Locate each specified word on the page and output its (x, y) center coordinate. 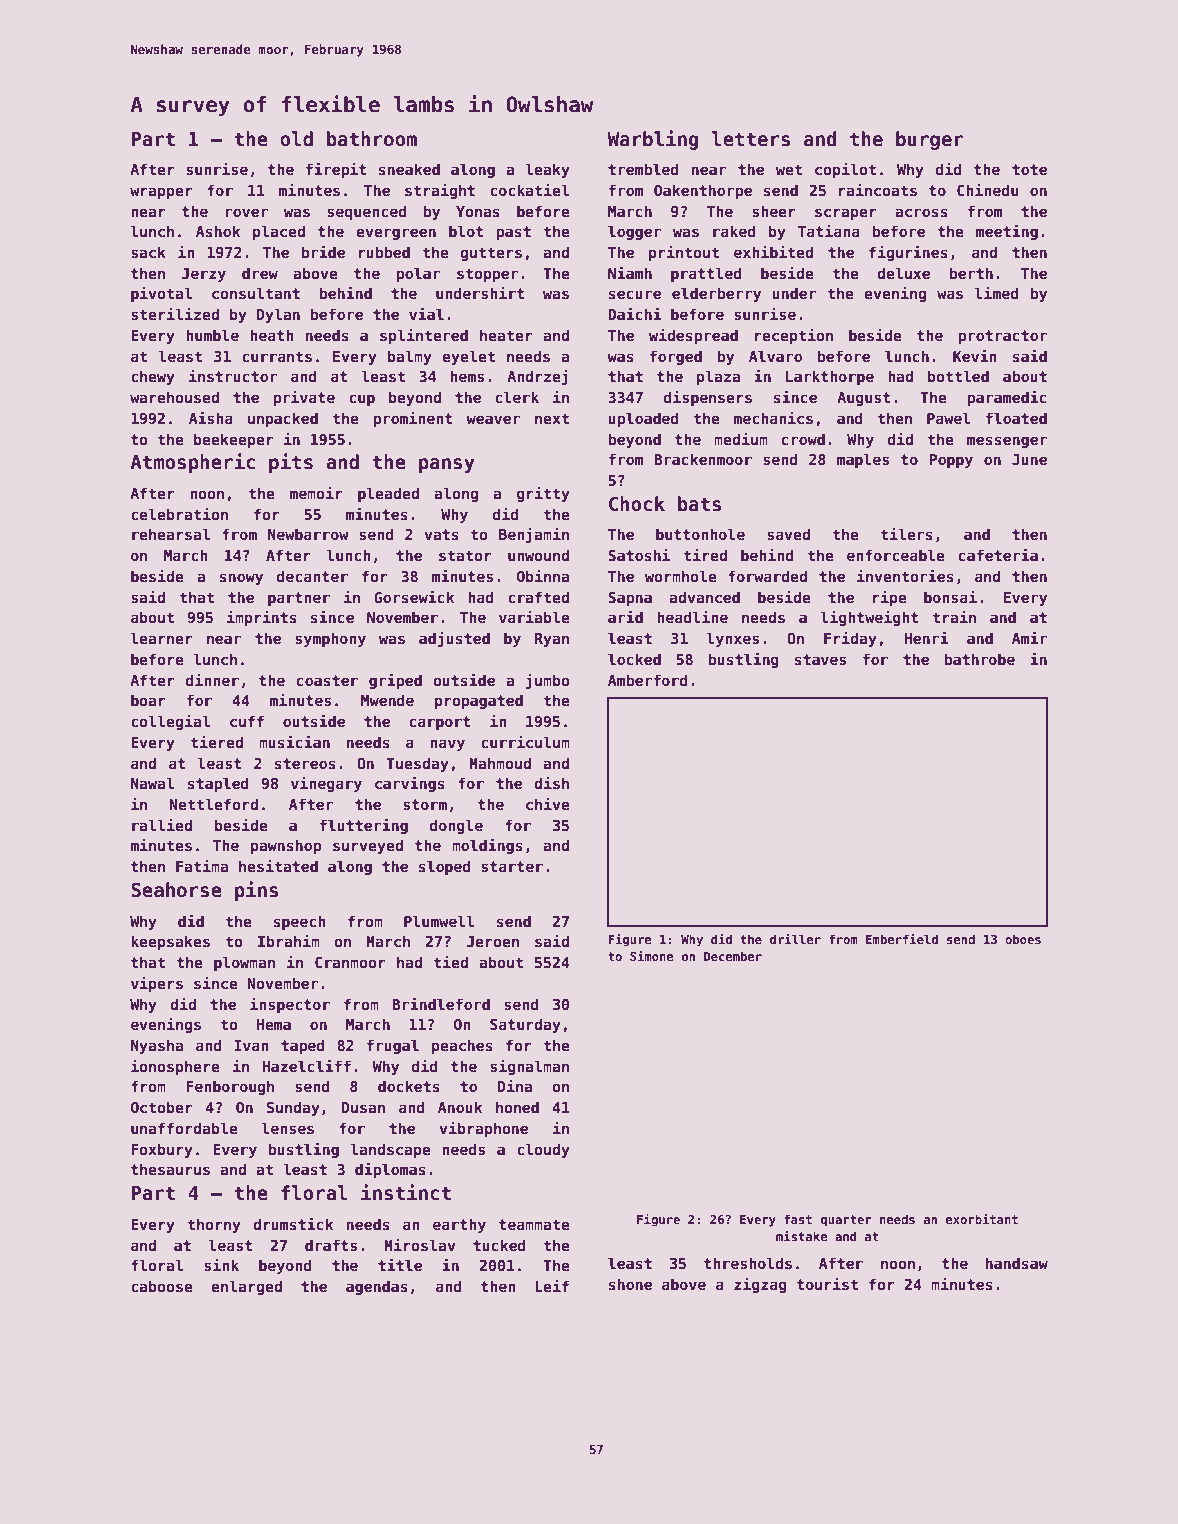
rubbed (384, 252)
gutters (491, 254)
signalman (529, 1067)
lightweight (870, 618)
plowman (244, 963)
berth (971, 273)
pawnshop (286, 846)
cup (362, 400)
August (864, 399)
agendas (377, 1287)
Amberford (648, 680)
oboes (1023, 939)
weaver (493, 419)
